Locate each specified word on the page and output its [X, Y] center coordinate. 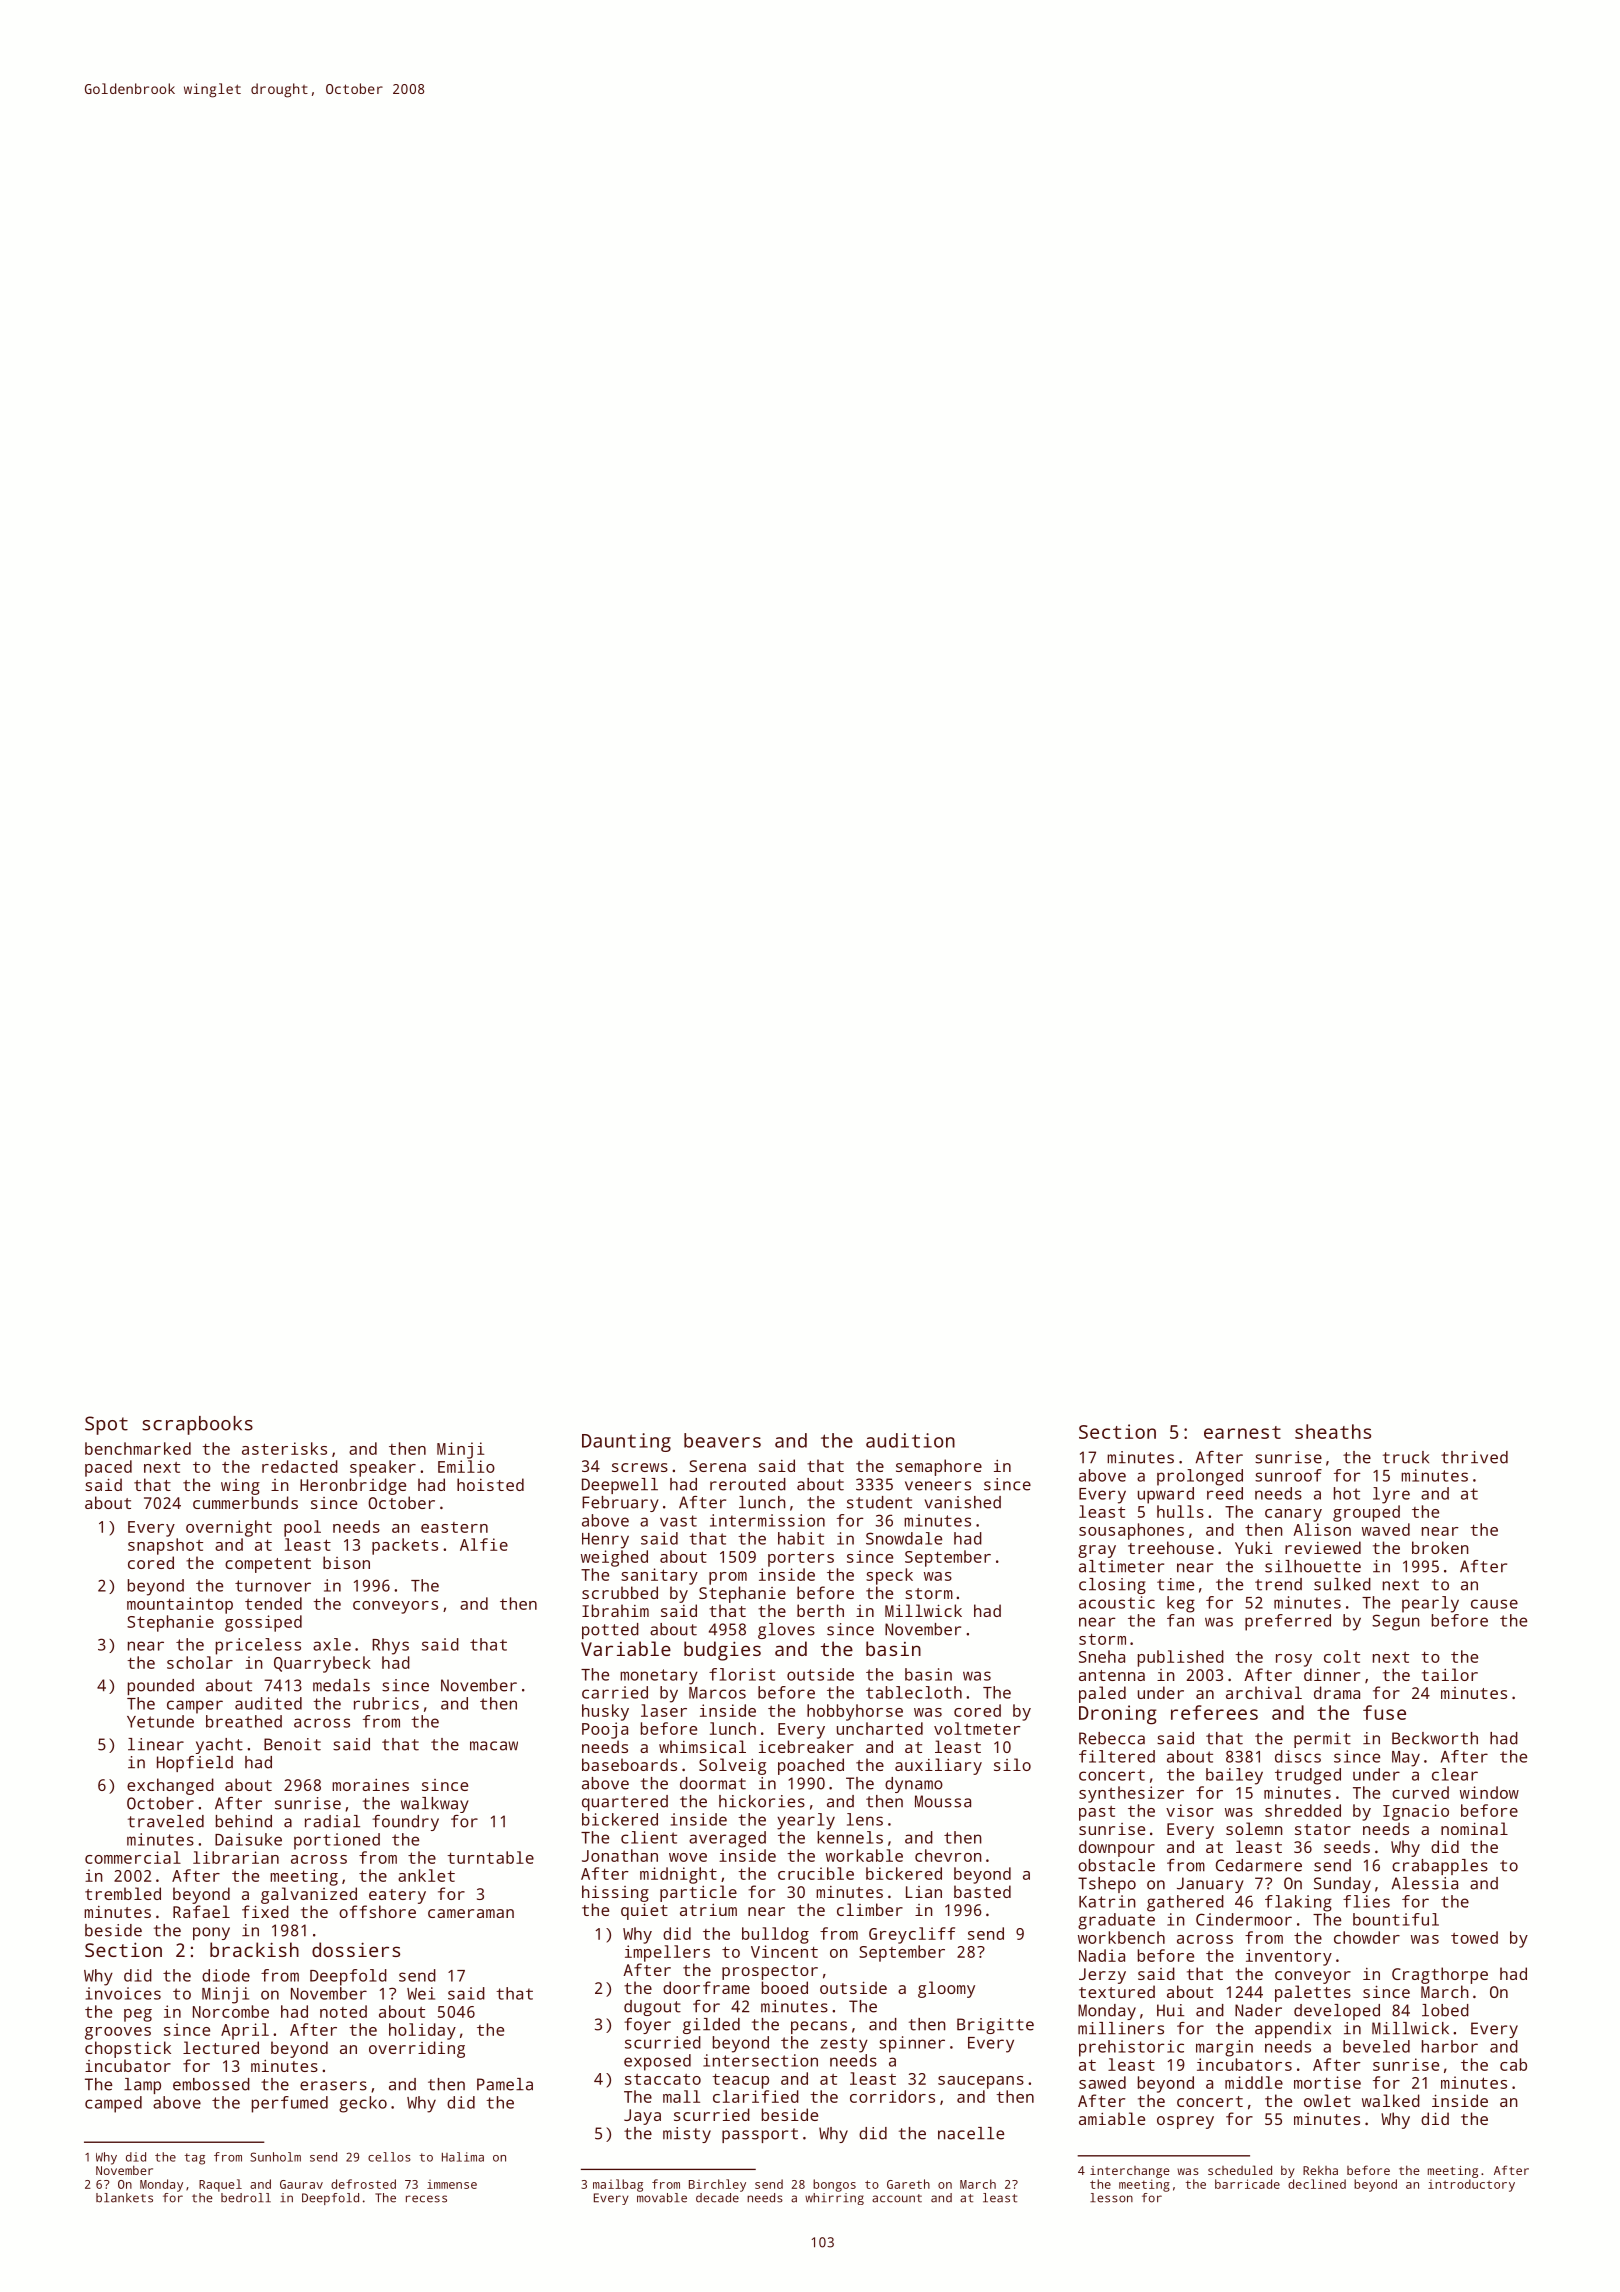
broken [1440, 1547]
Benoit [292, 1744]
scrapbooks [197, 1425]
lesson [1111, 2198]
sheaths [1333, 1431]
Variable [626, 1648]
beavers [722, 1440]
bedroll [246, 2198]
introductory [1471, 2185]
